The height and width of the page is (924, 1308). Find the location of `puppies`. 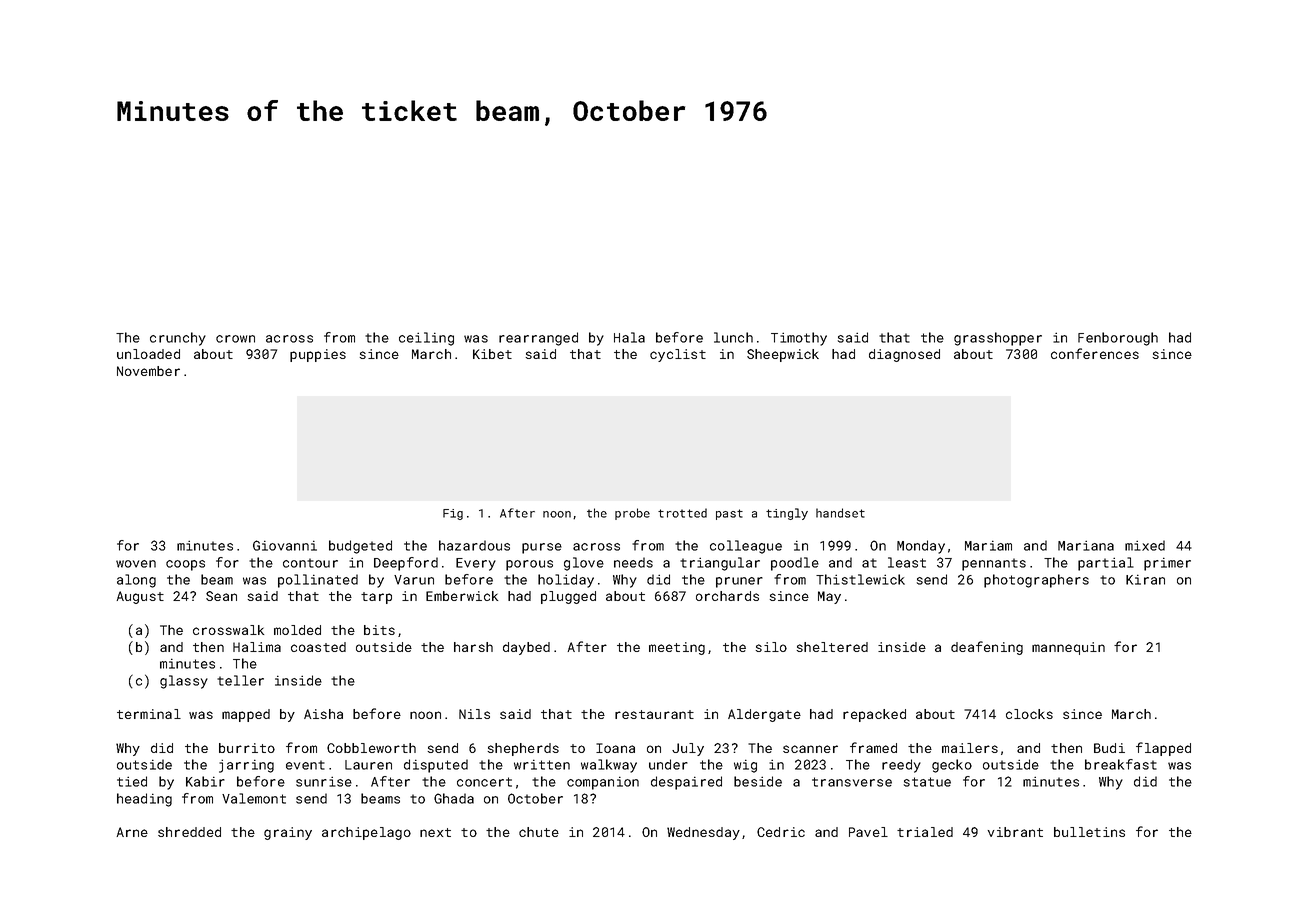

puppies is located at coordinates (318, 355).
